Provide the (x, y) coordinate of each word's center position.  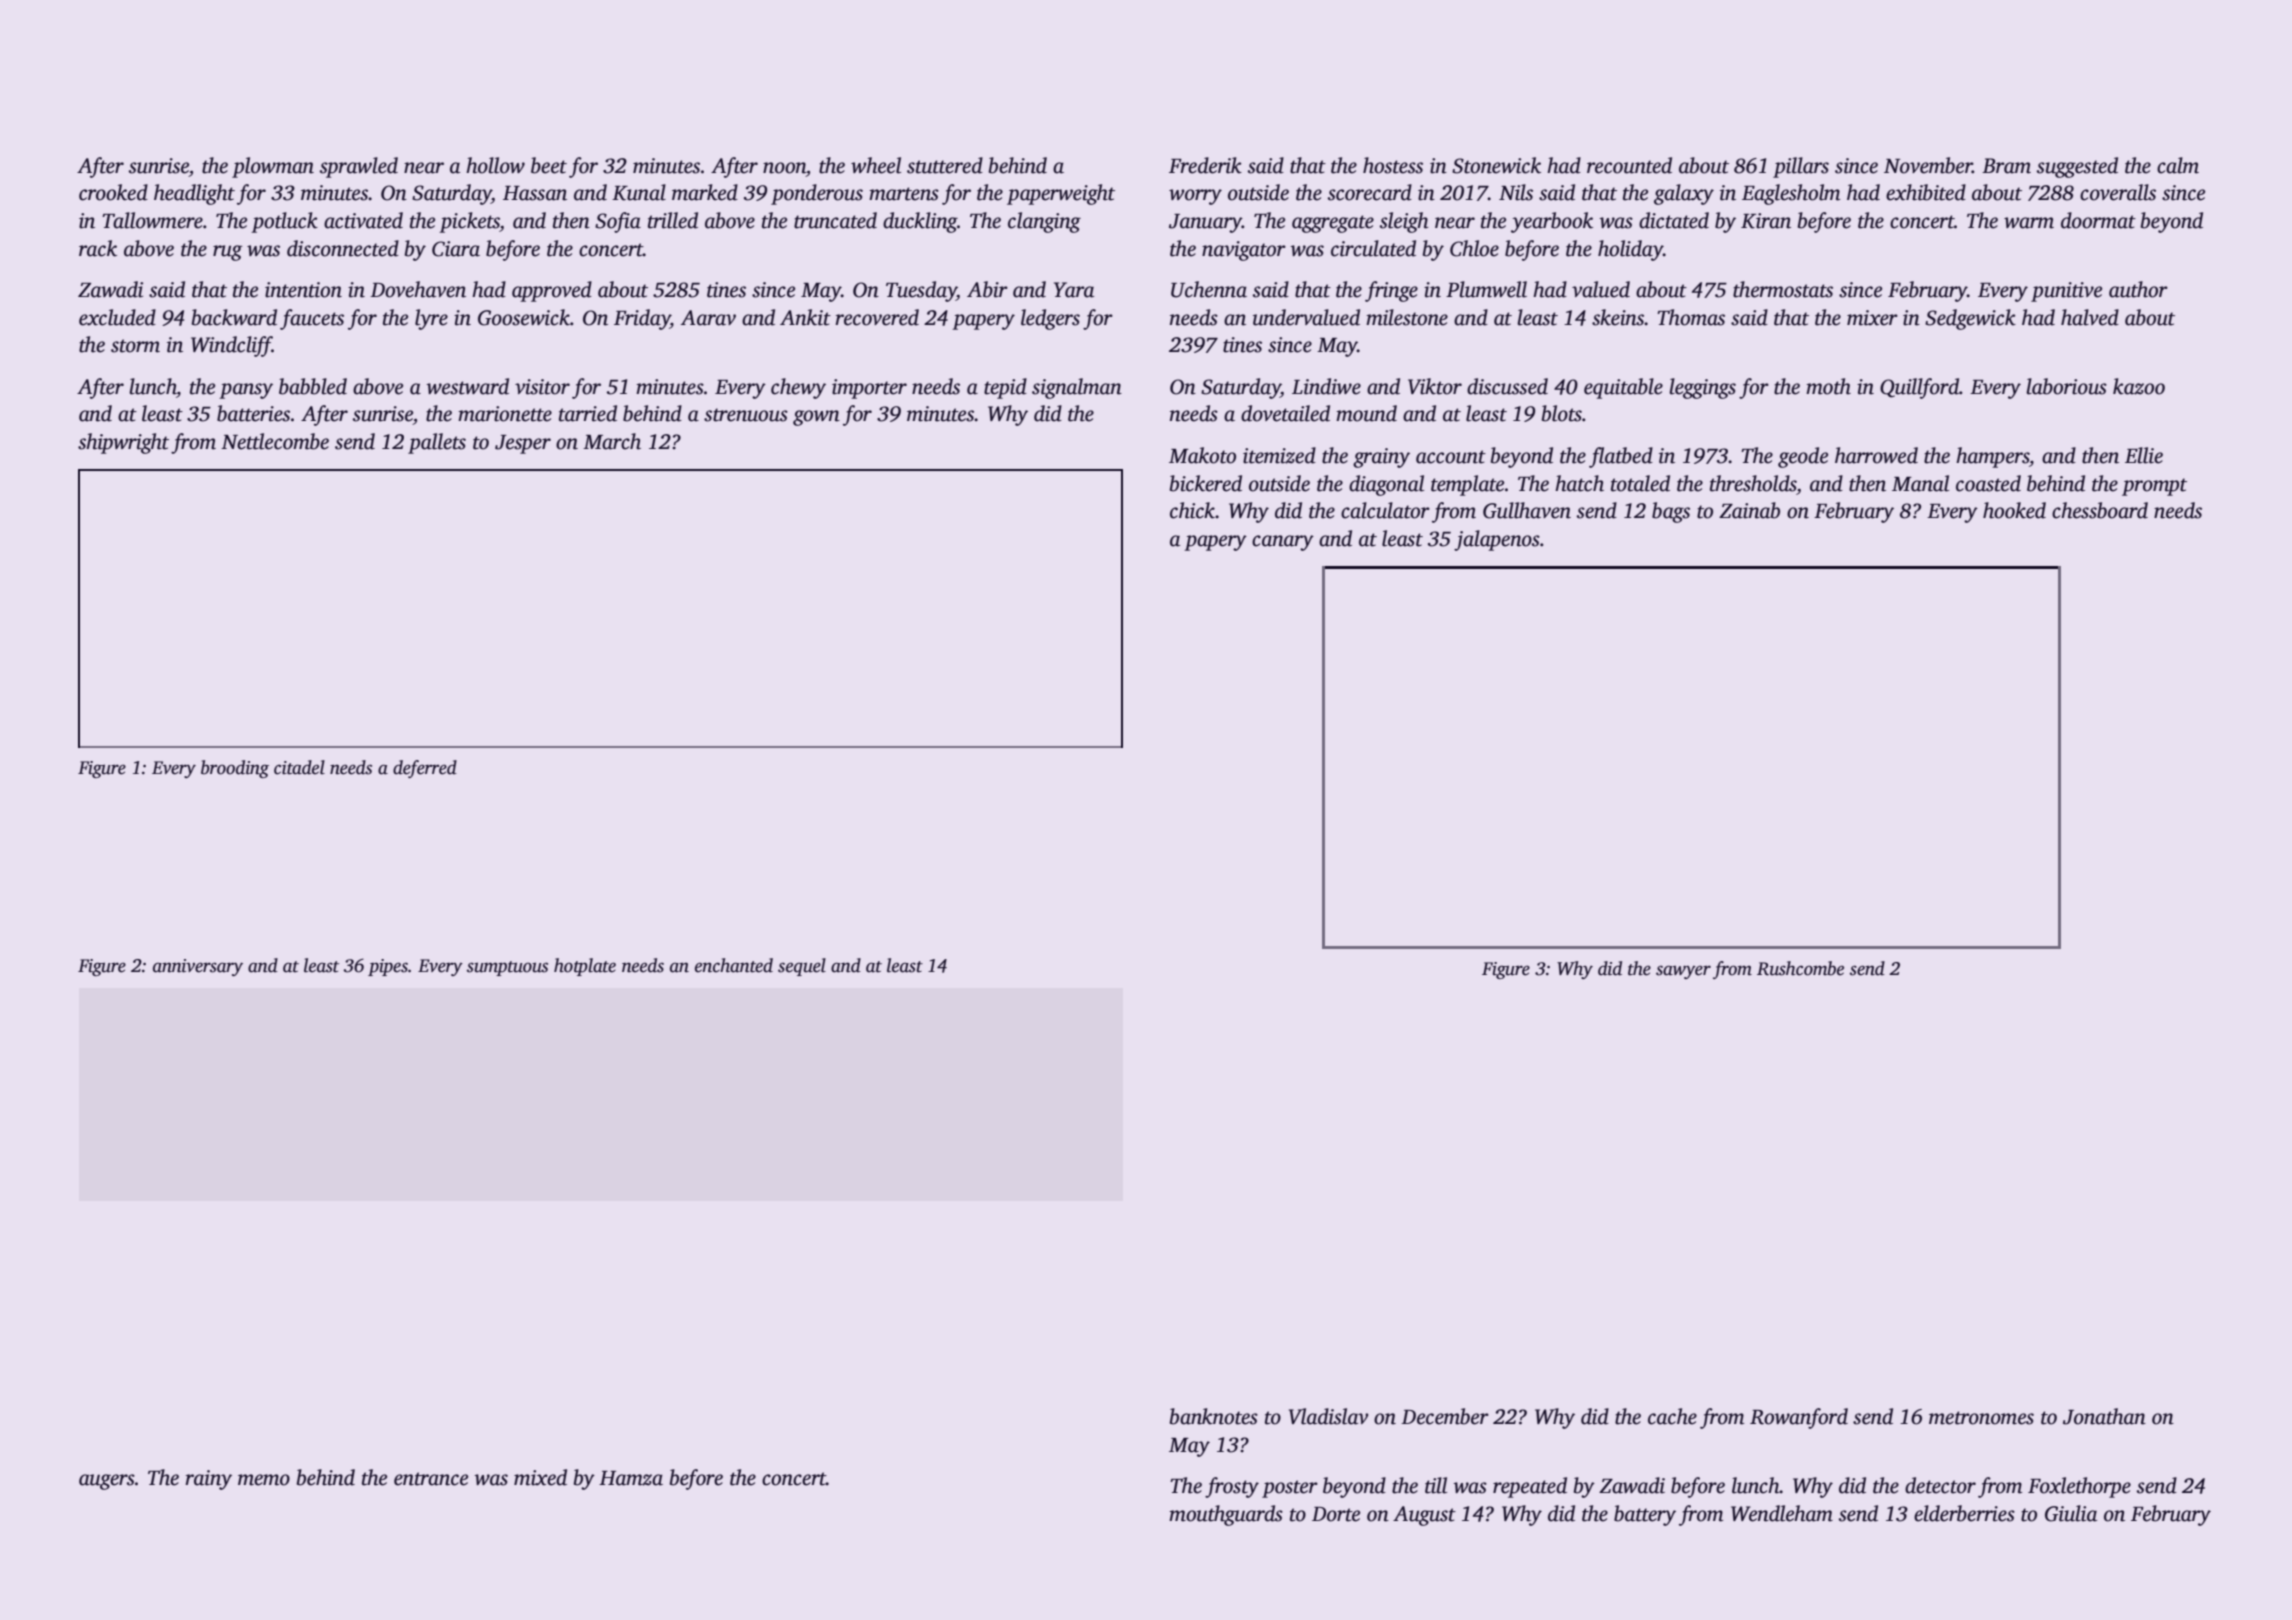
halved (2090, 317)
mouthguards (1226, 1515)
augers (107, 1482)
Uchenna (1209, 289)
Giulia (2071, 1513)
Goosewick (524, 317)
